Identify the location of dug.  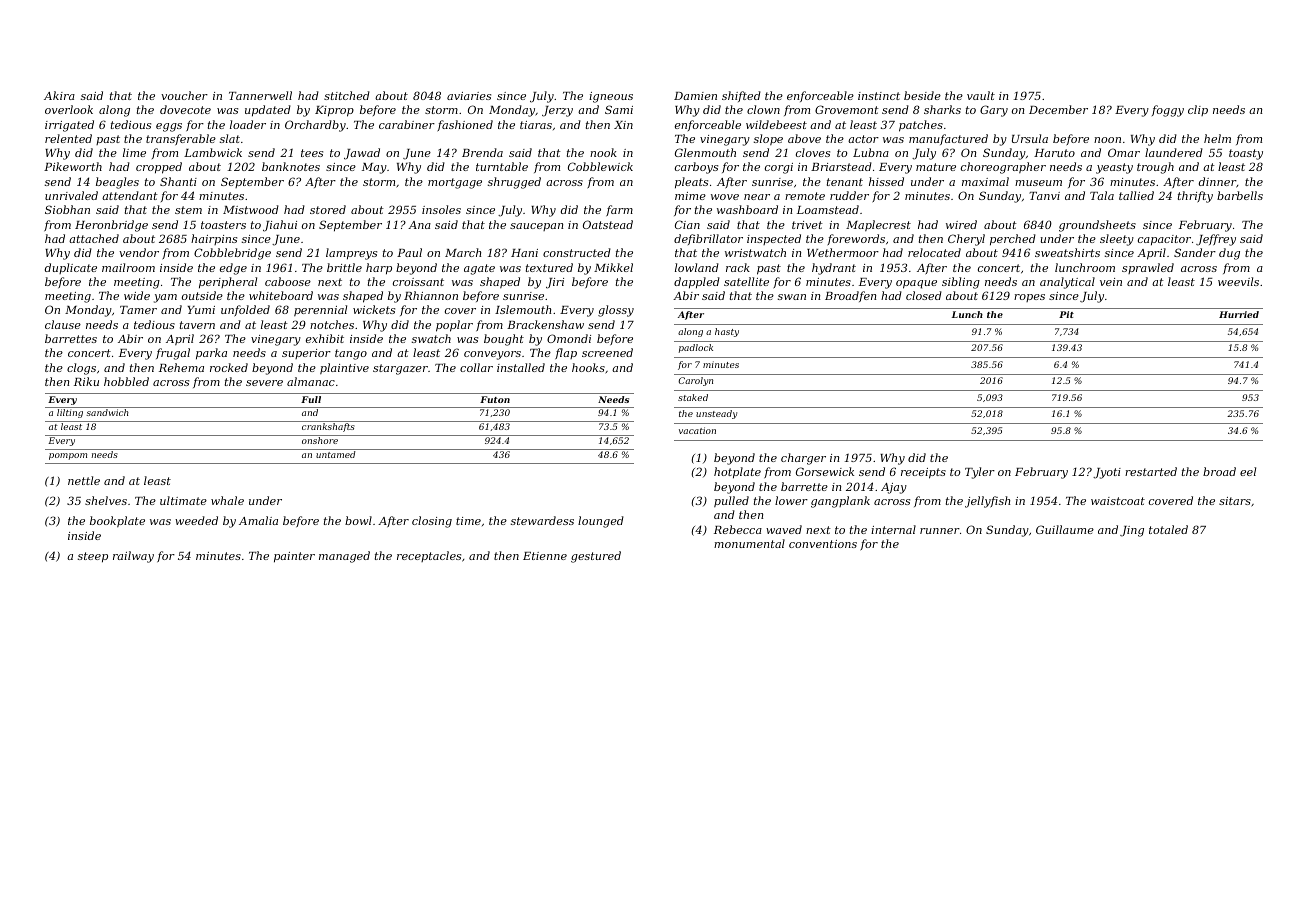
(1229, 254).
